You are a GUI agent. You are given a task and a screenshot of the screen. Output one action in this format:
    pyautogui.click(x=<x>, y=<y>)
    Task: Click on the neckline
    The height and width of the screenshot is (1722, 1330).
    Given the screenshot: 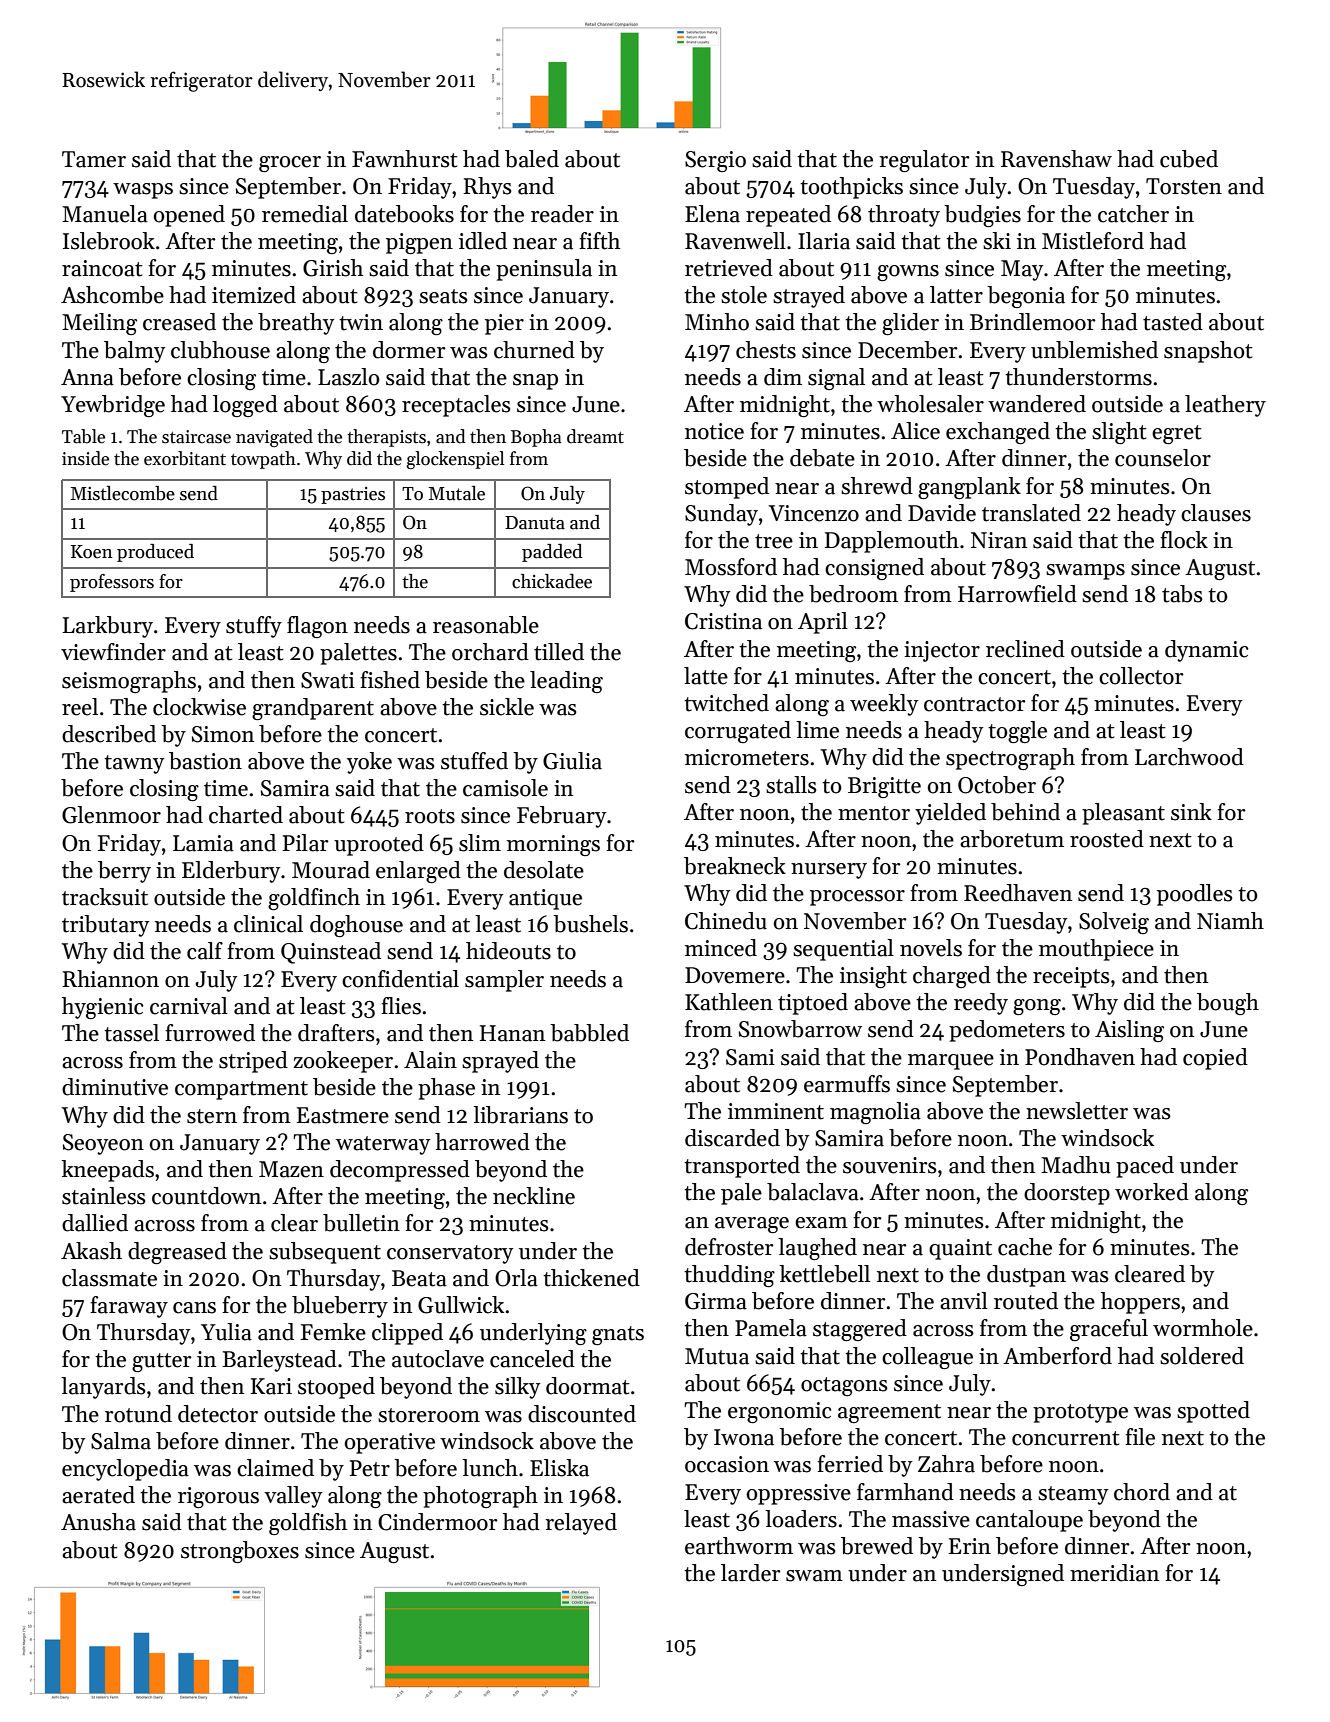 What is the action you would take?
    pyautogui.click(x=534, y=1196)
